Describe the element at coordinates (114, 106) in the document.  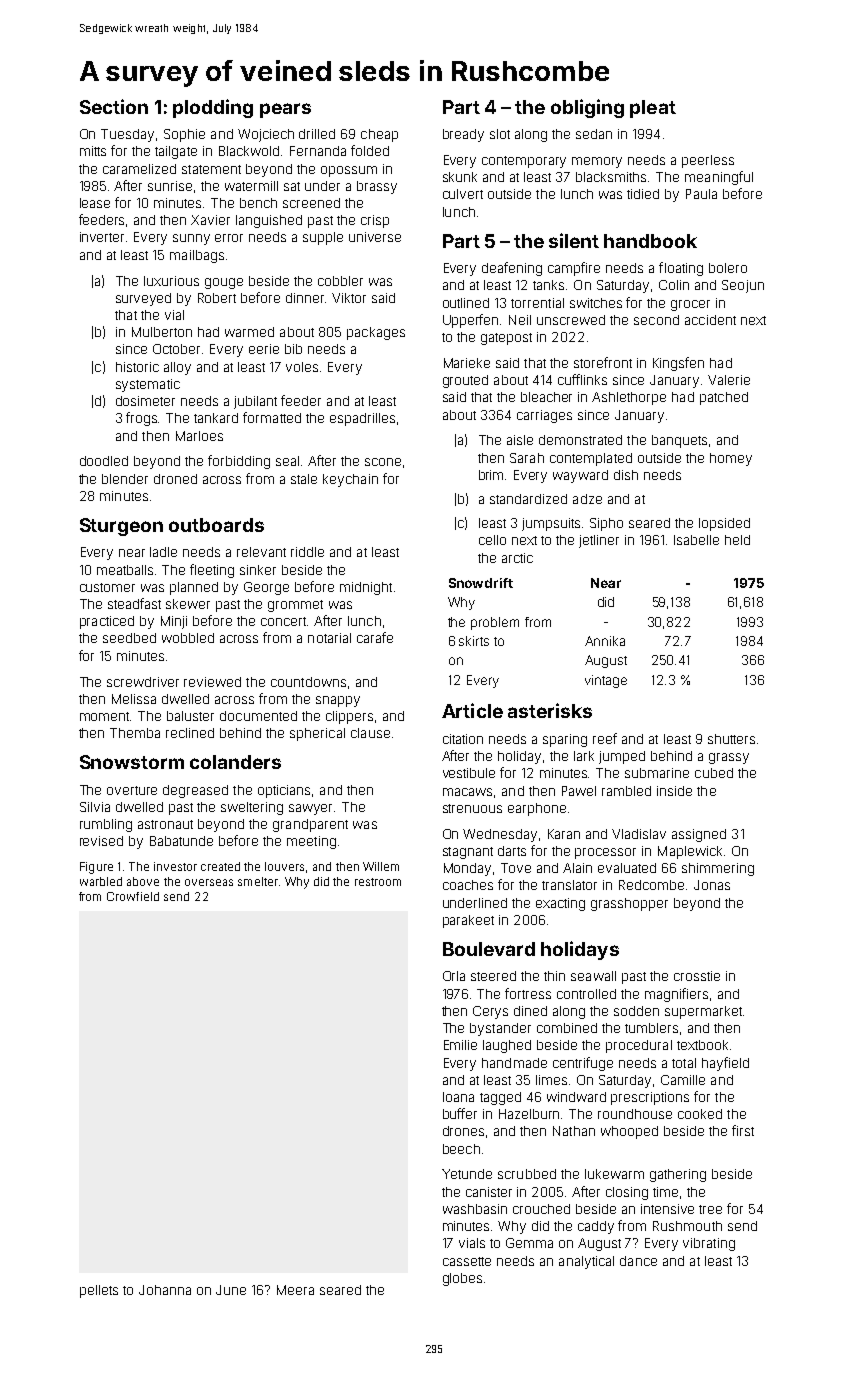
I see `Section` at that location.
